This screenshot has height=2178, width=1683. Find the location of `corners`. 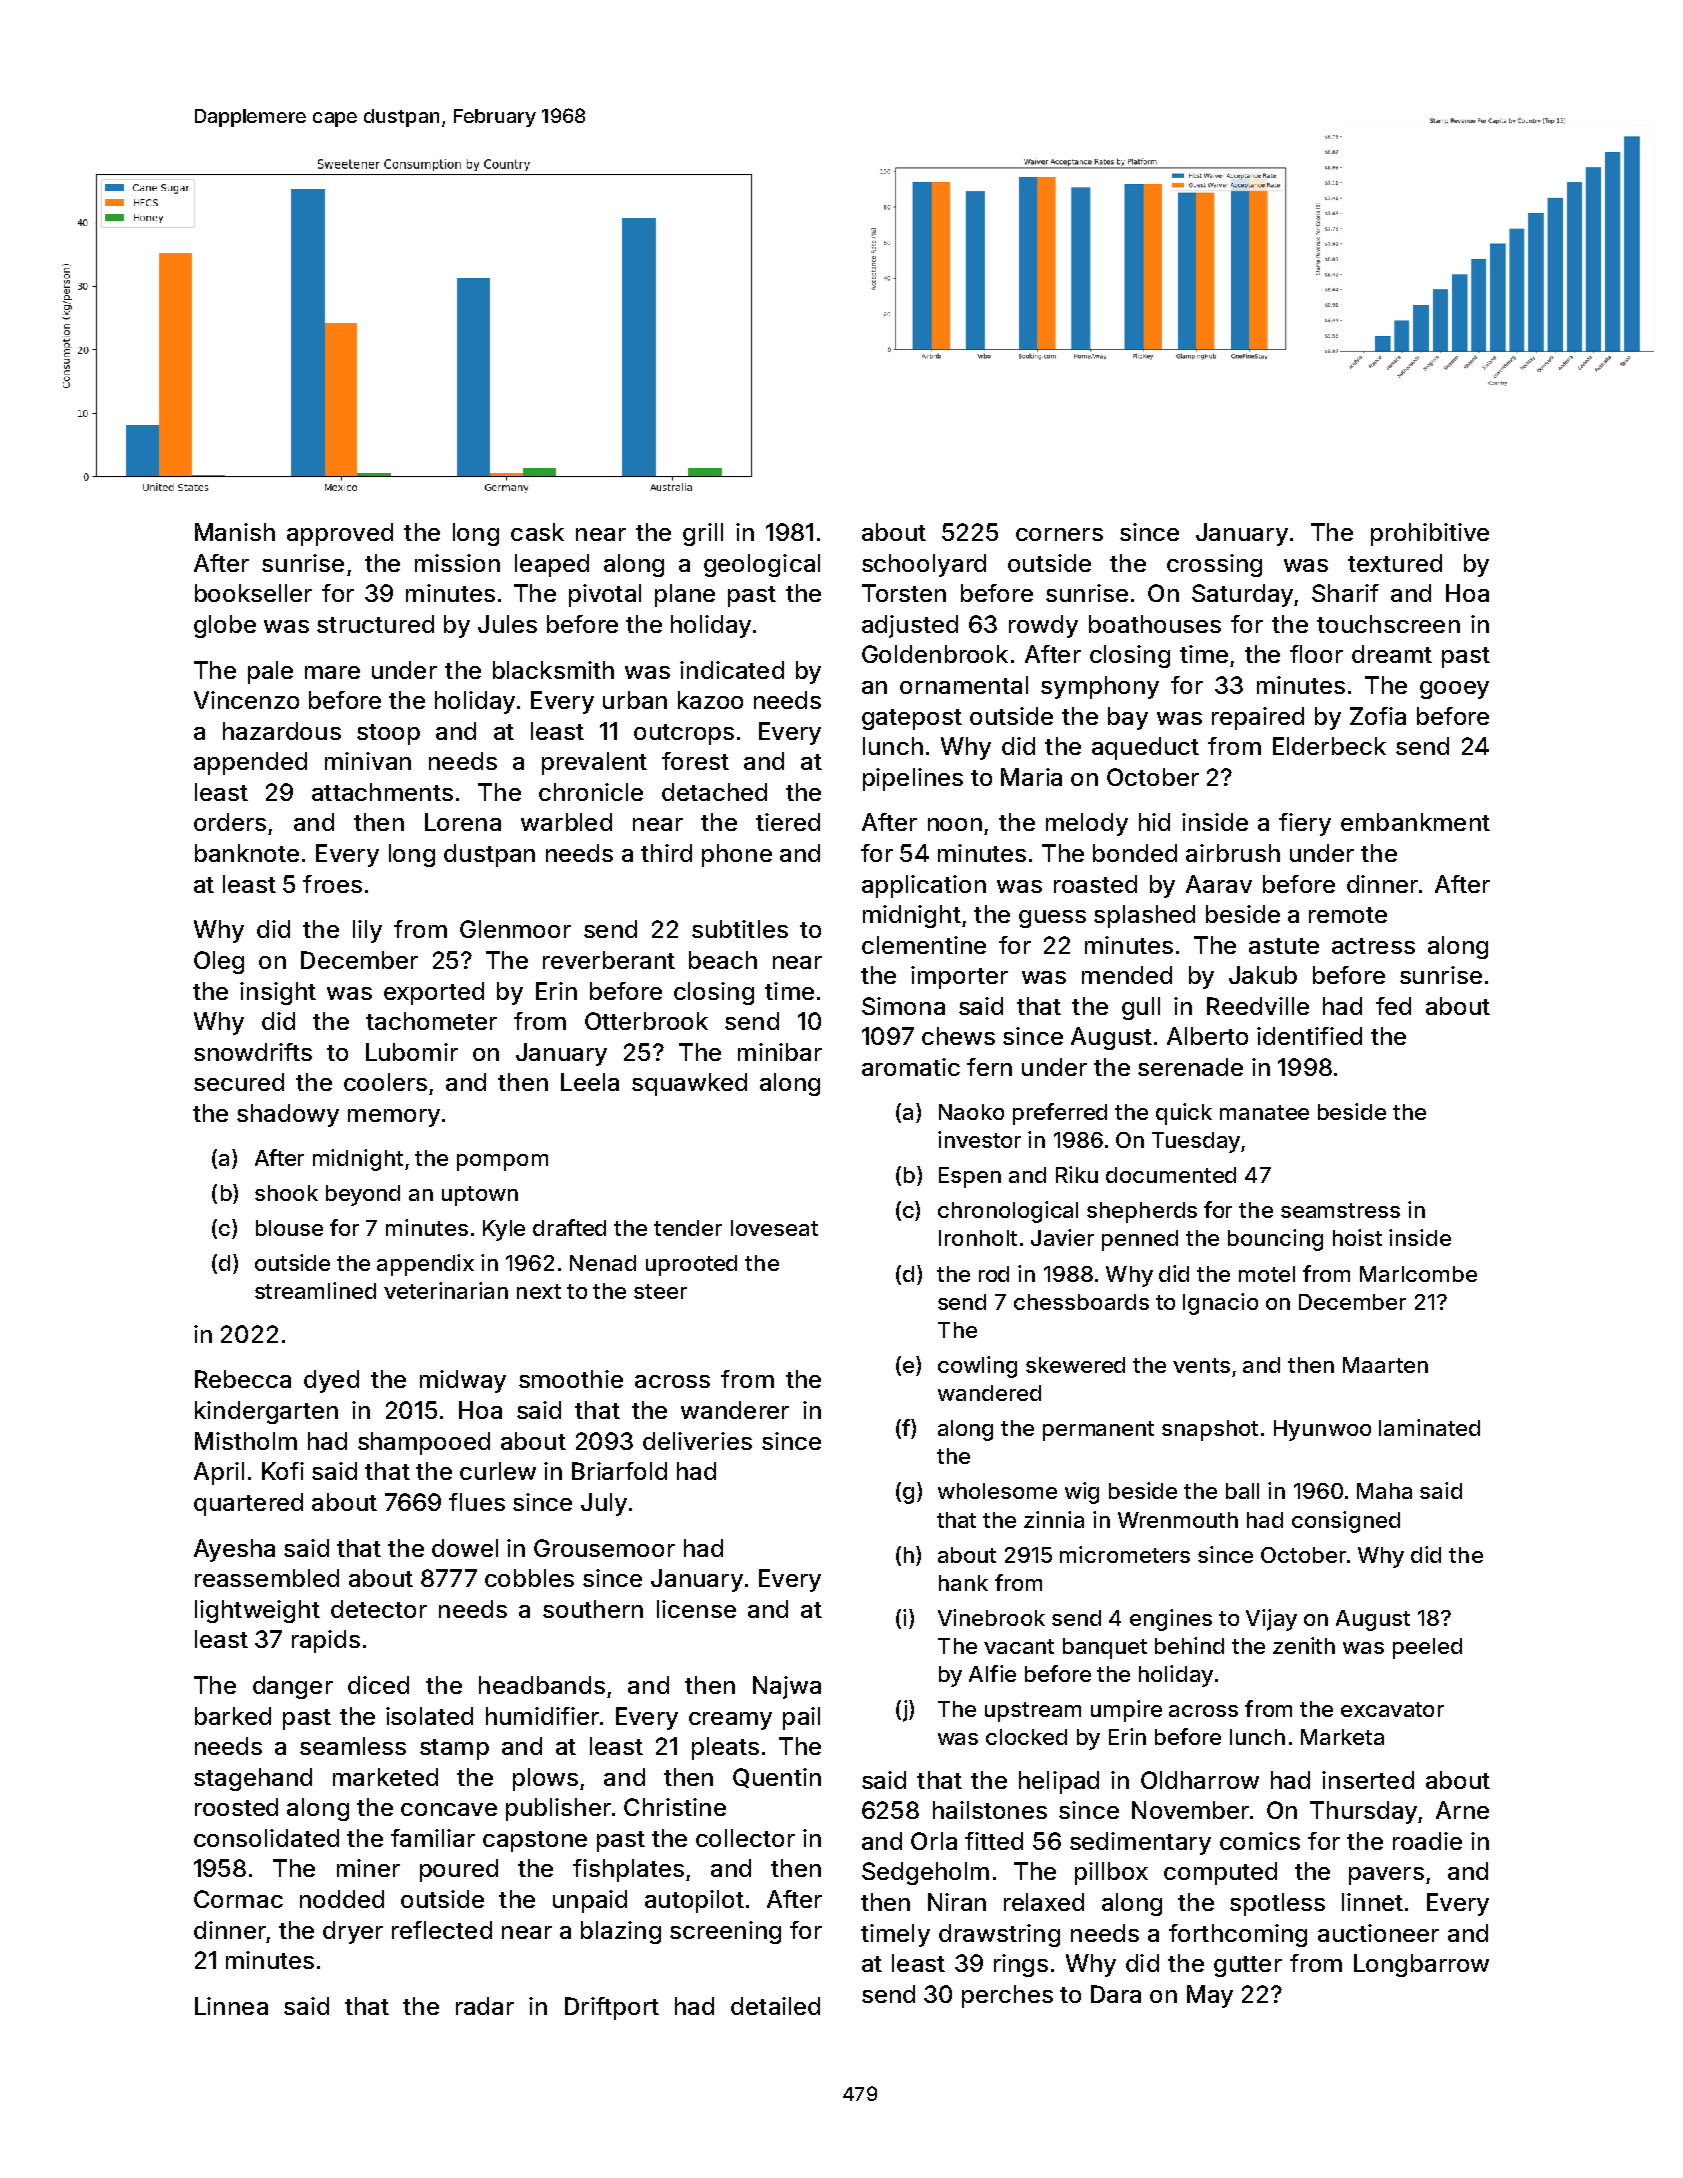

corners is located at coordinates (1059, 534).
